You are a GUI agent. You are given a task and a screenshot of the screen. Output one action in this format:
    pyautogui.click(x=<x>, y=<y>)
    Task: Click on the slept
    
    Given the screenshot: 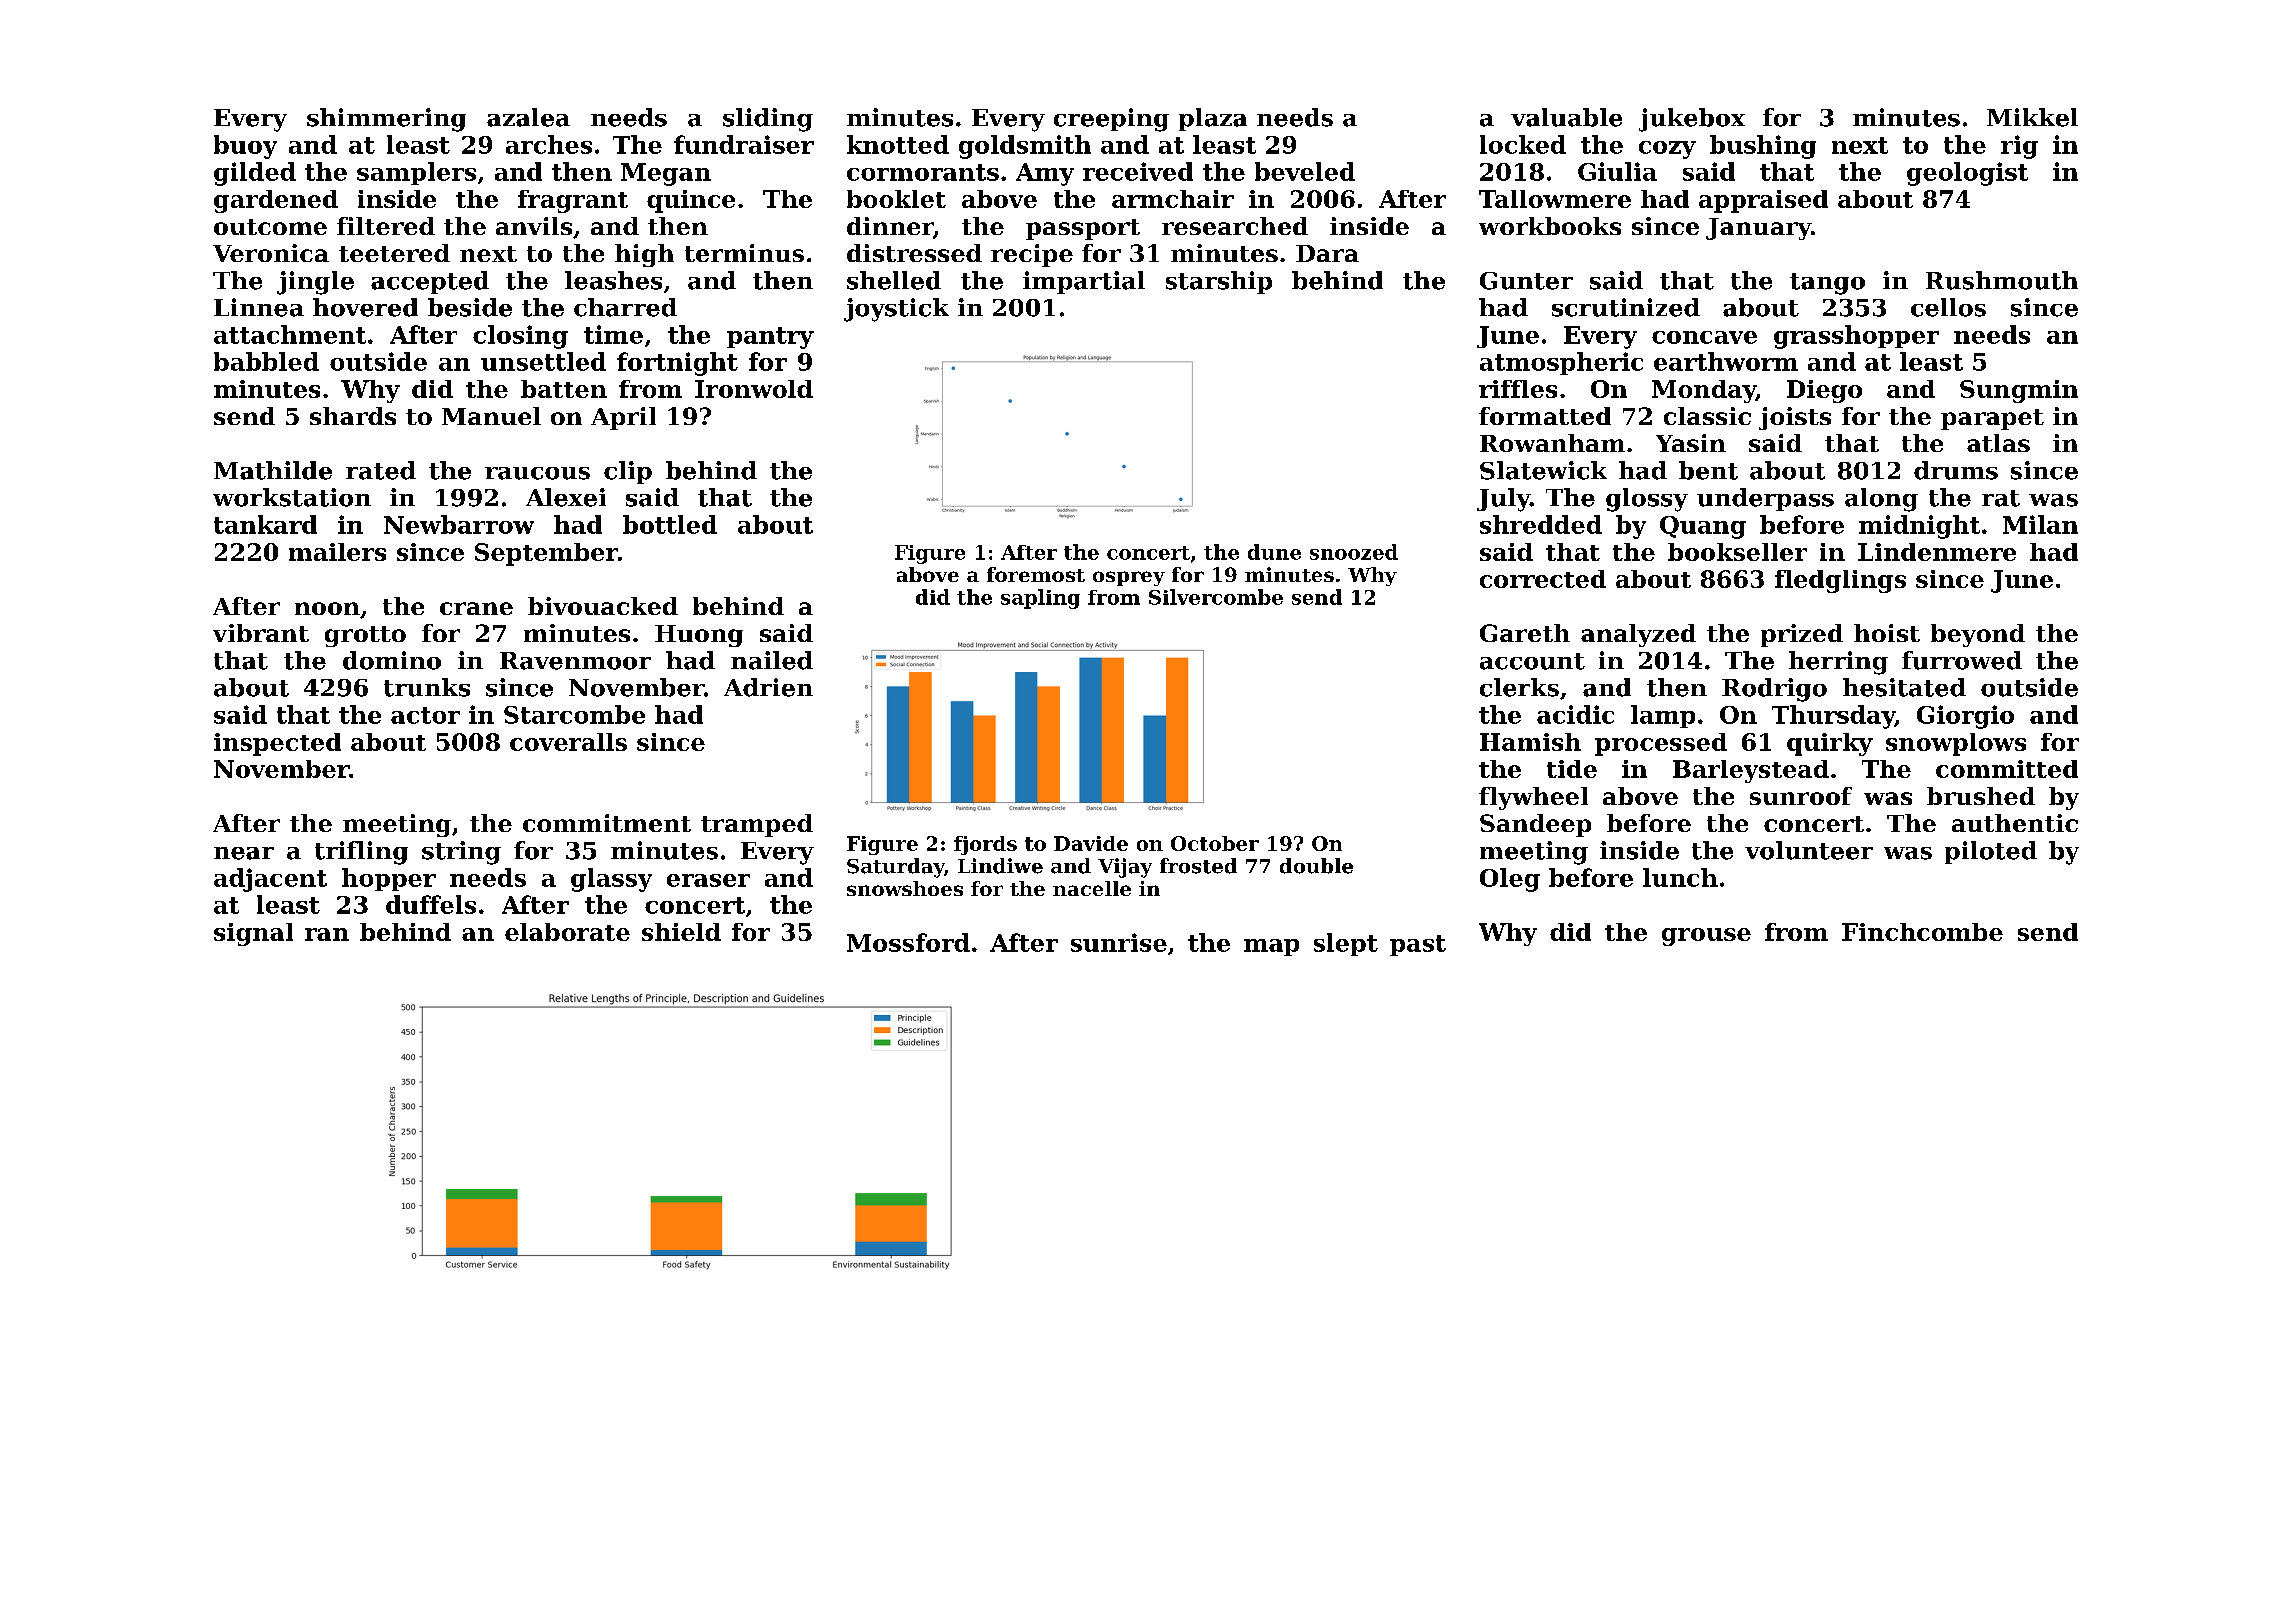 What is the action you would take?
    pyautogui.click(x=1346, y=944)
